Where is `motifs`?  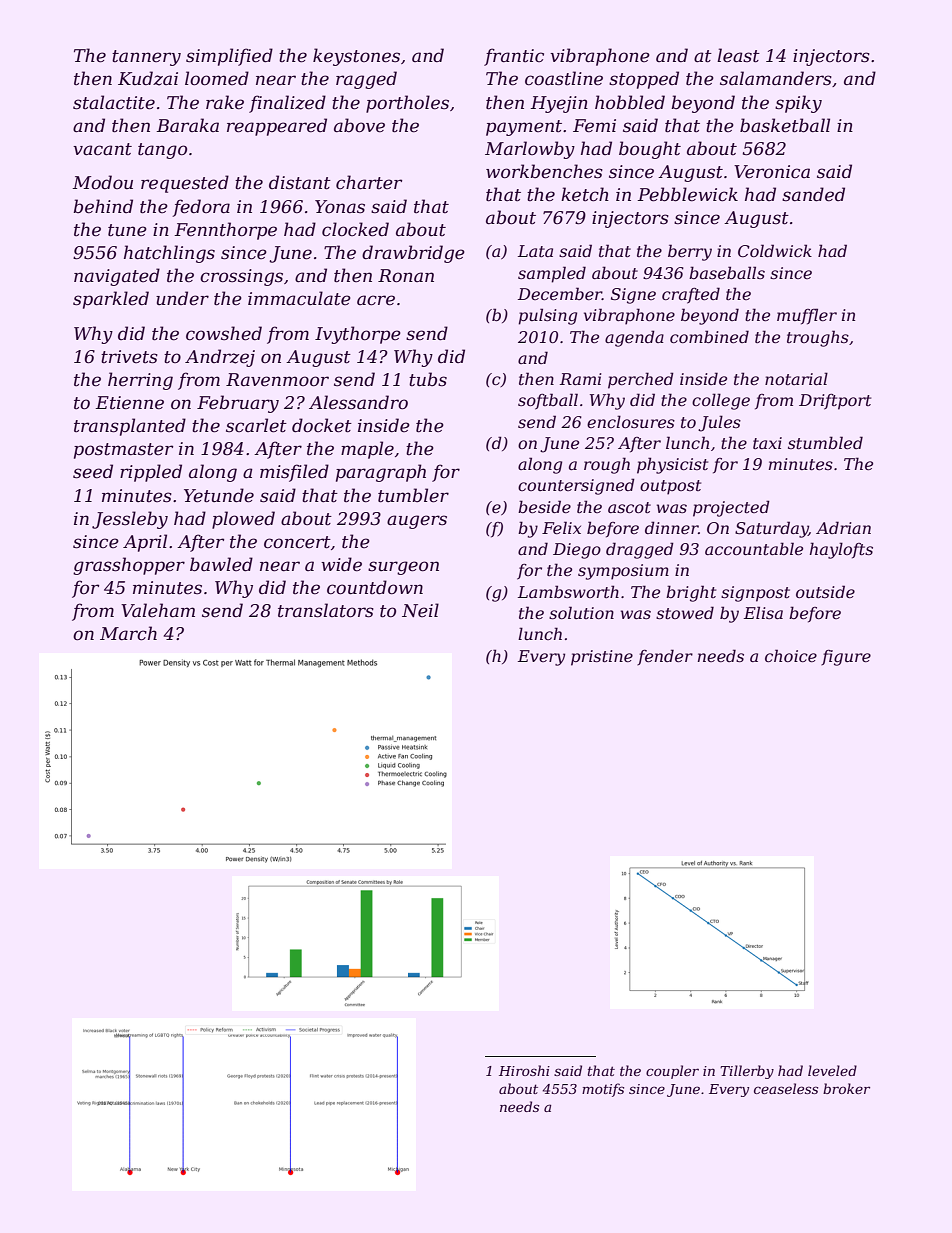 motifs is located at coordinates (603, 1090).
